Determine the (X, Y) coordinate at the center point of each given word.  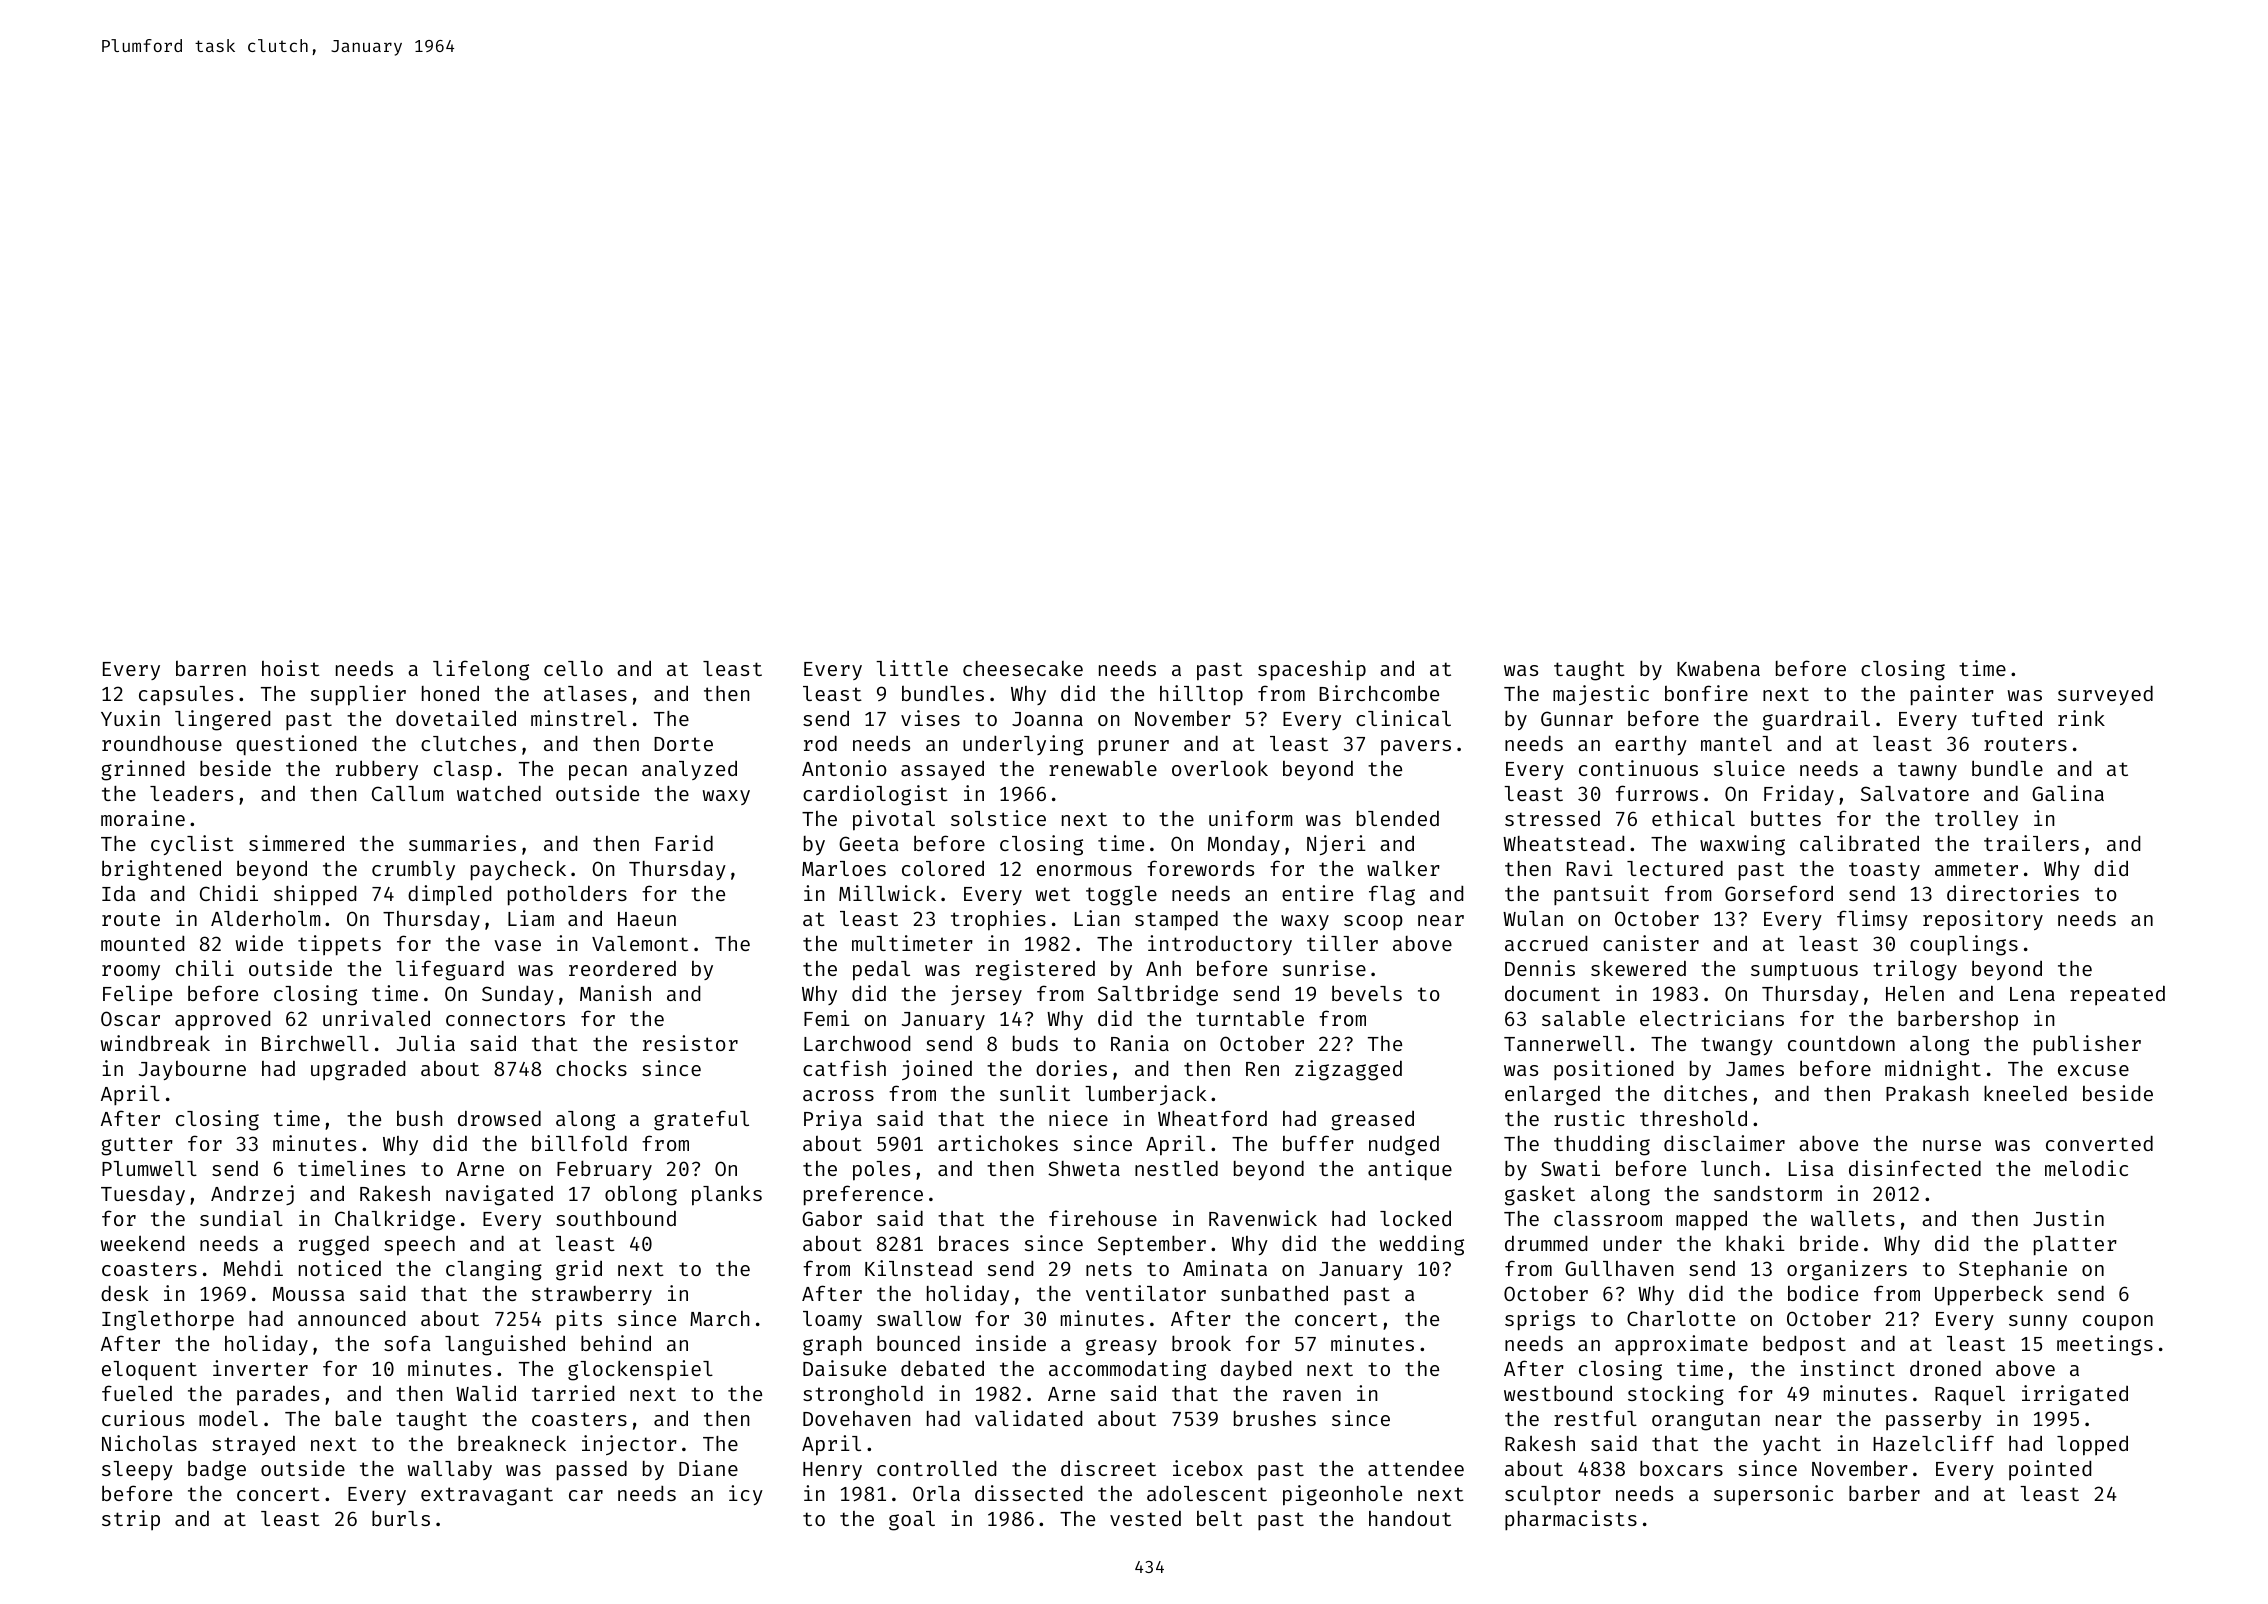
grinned (142, 770)
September (1152, 1245)
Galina (2068, 793)
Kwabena (1718, 668)
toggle (1121, 896)
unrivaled (376, 1018)
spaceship (1312, 670)
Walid (486, 1393)
